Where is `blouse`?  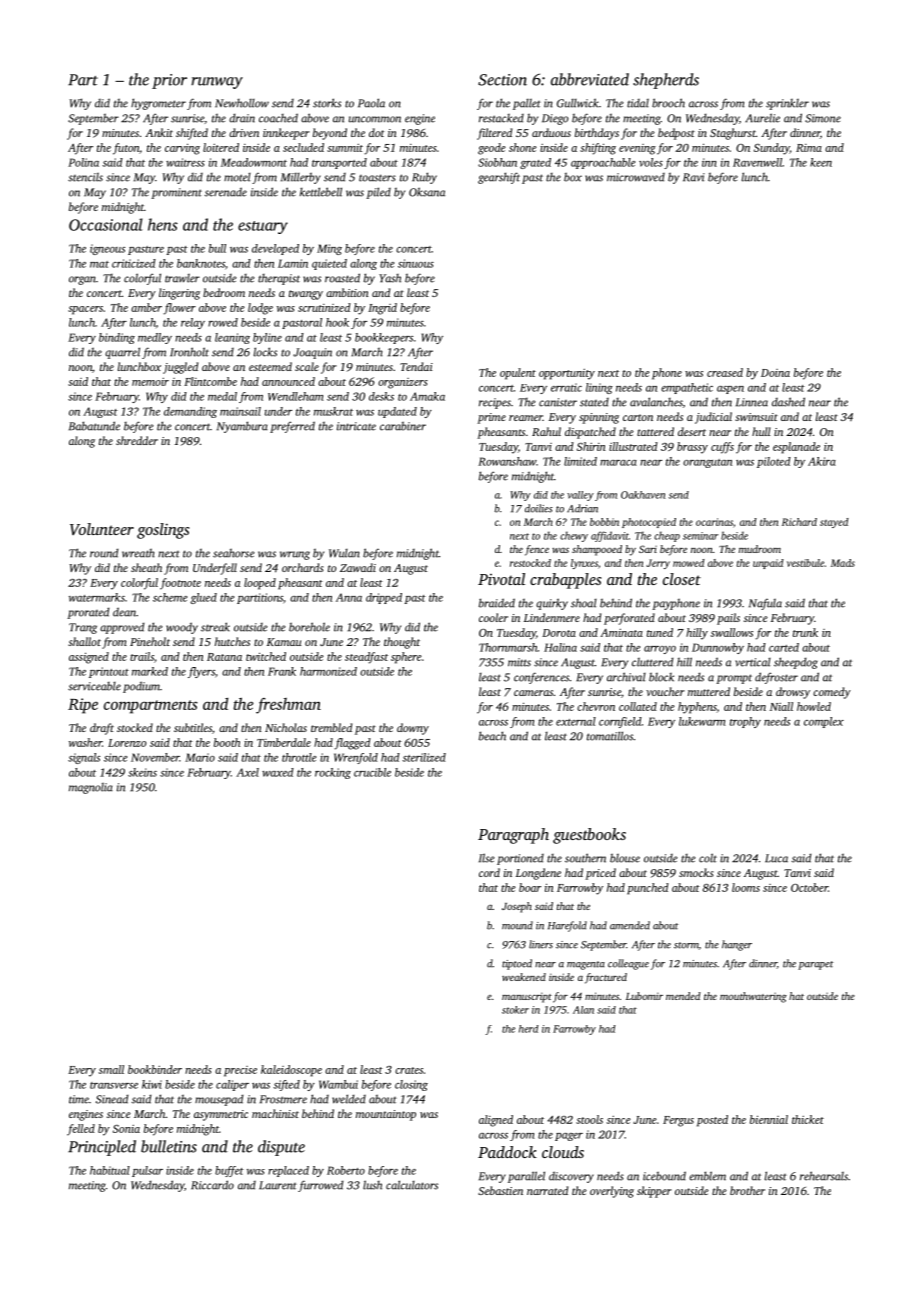
blouse is located at coordinates (625, 858).
